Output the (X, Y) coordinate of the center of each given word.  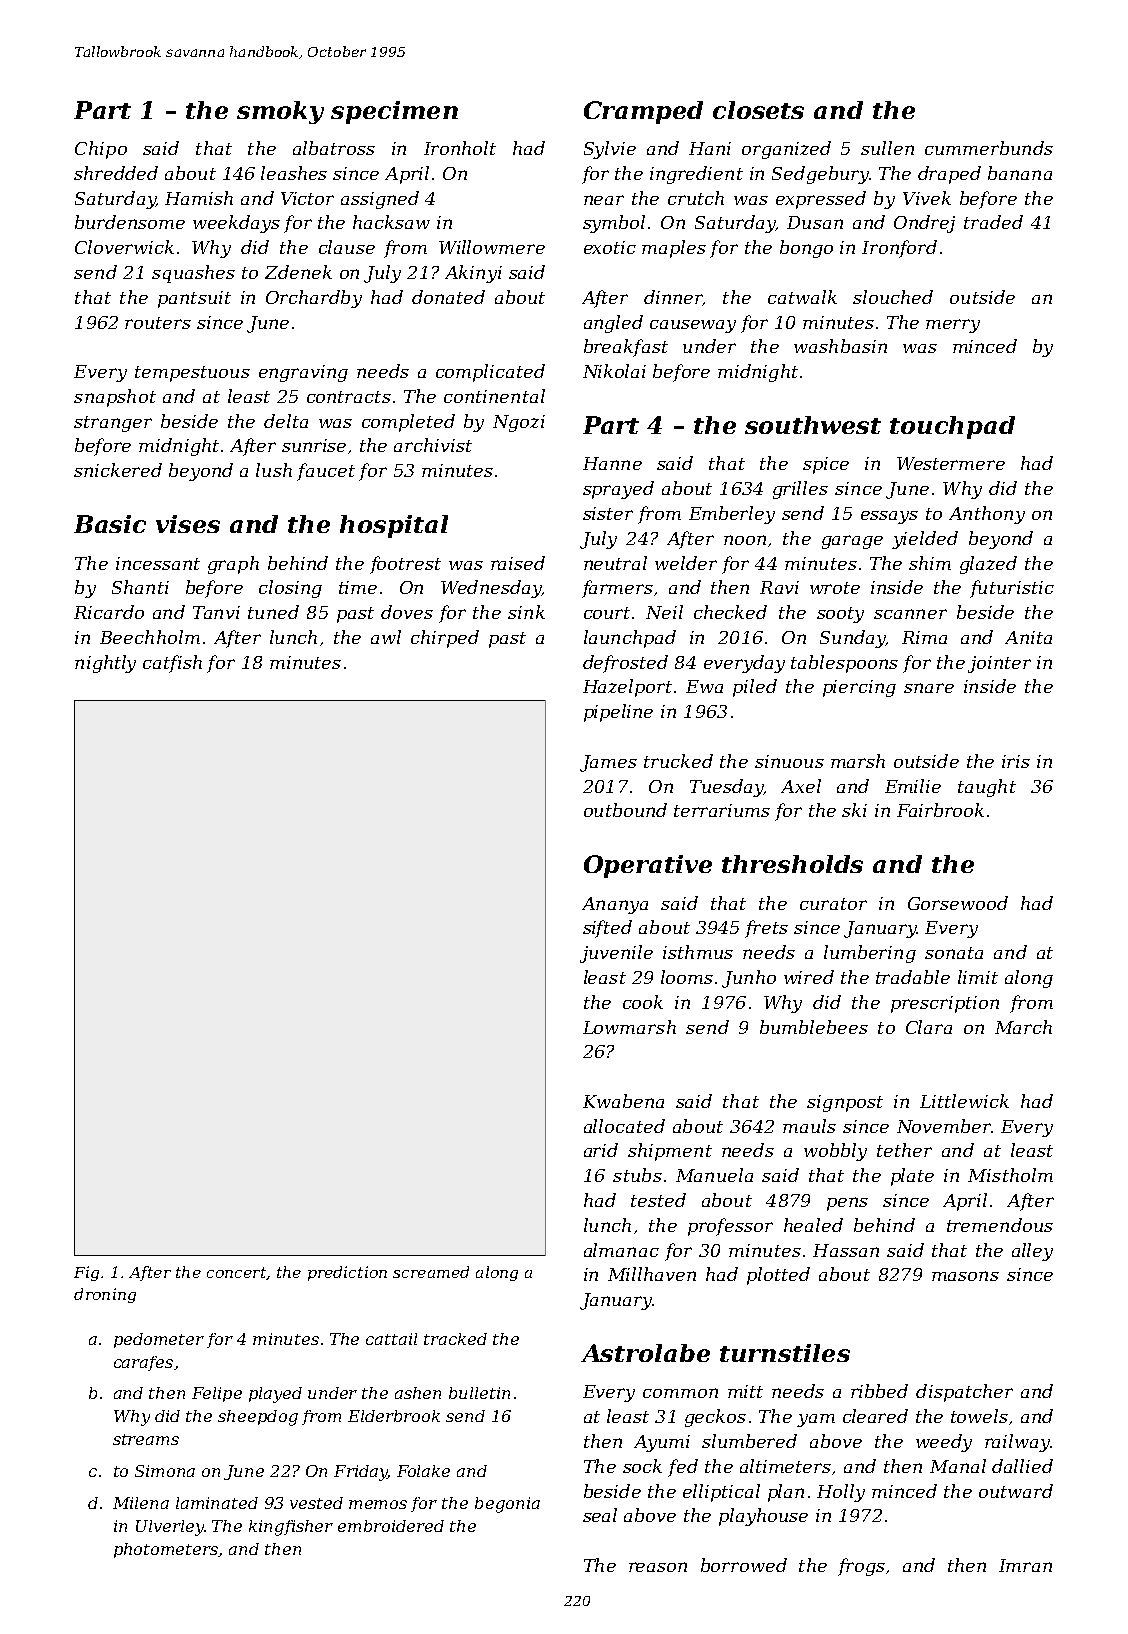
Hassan (846, 1250)
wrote (835, 588)
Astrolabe (645, 1353)
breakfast (626, 348)
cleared (875, 1416)
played (275, 1395)
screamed (431, 1272)
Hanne (612, 463)
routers (158, 323)
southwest (813, 425)
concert (236, 1272)
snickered (118, 470)
